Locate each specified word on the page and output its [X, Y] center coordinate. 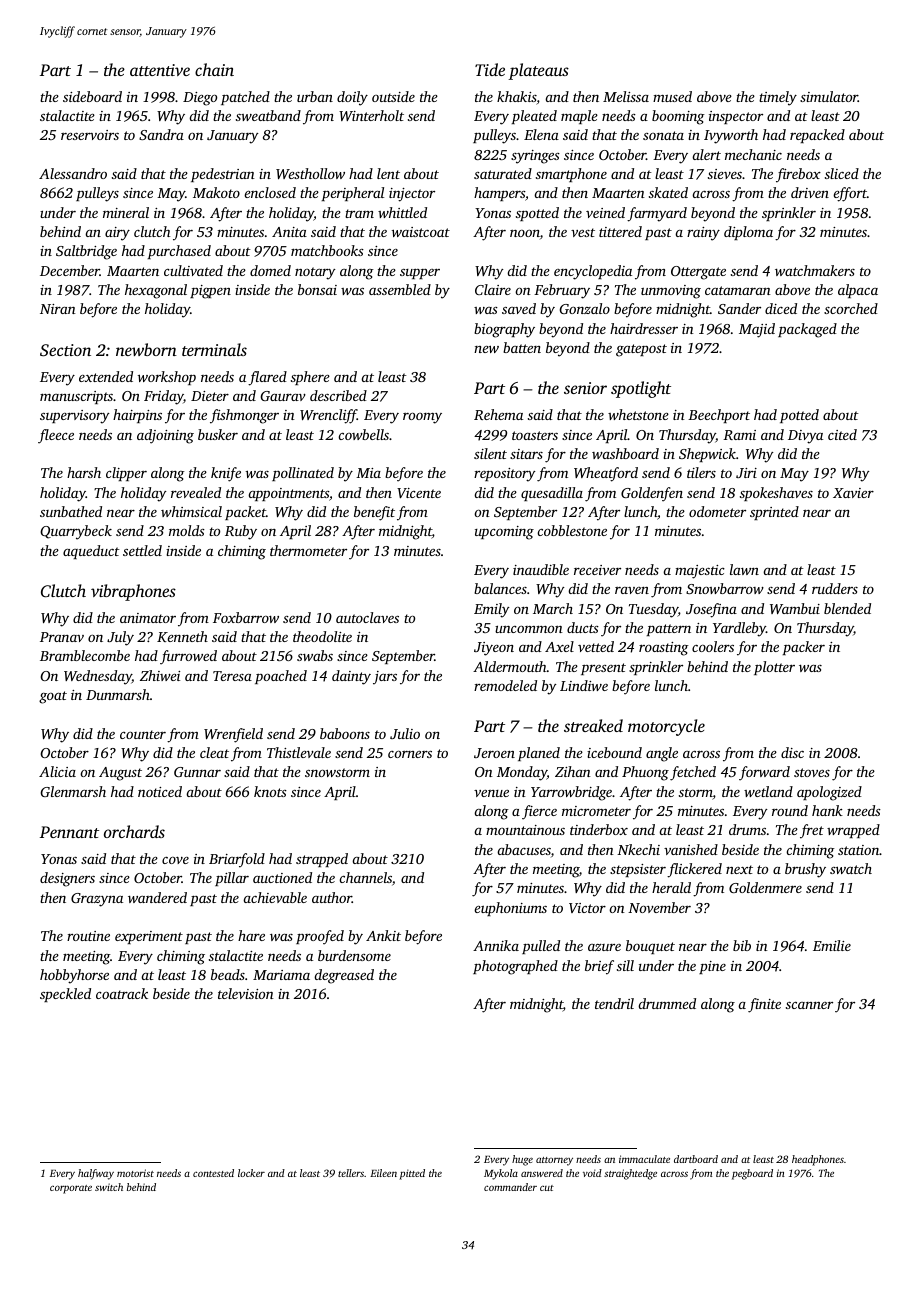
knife [226, 474]
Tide [490, 69]
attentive [160, 70]
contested [213, 1173]
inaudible [541, 569]
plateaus [538, 71]
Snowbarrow [725, 588]
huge [522, 1160]
